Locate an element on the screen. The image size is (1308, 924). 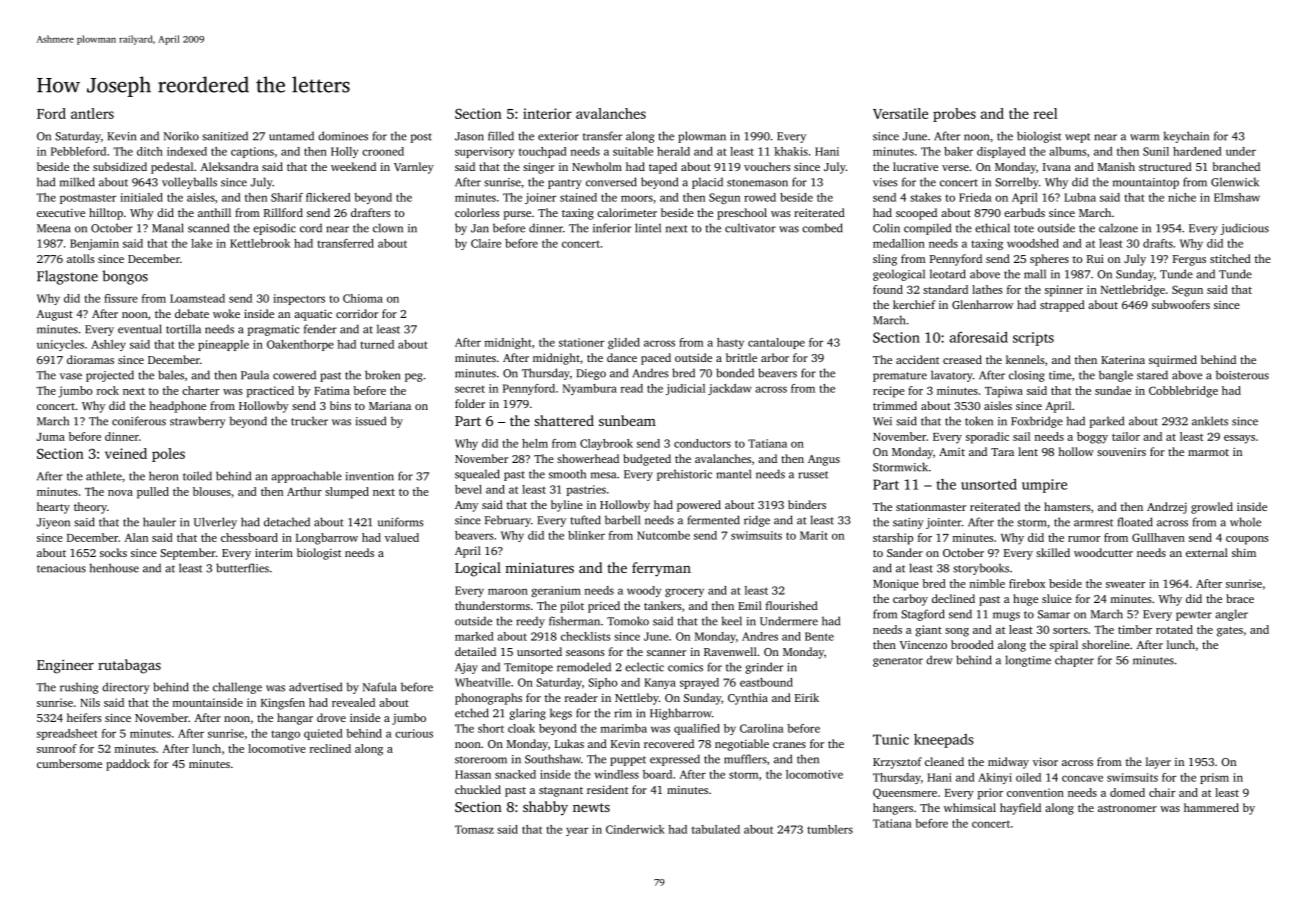
qualified is located at coordinates (697, 729).
